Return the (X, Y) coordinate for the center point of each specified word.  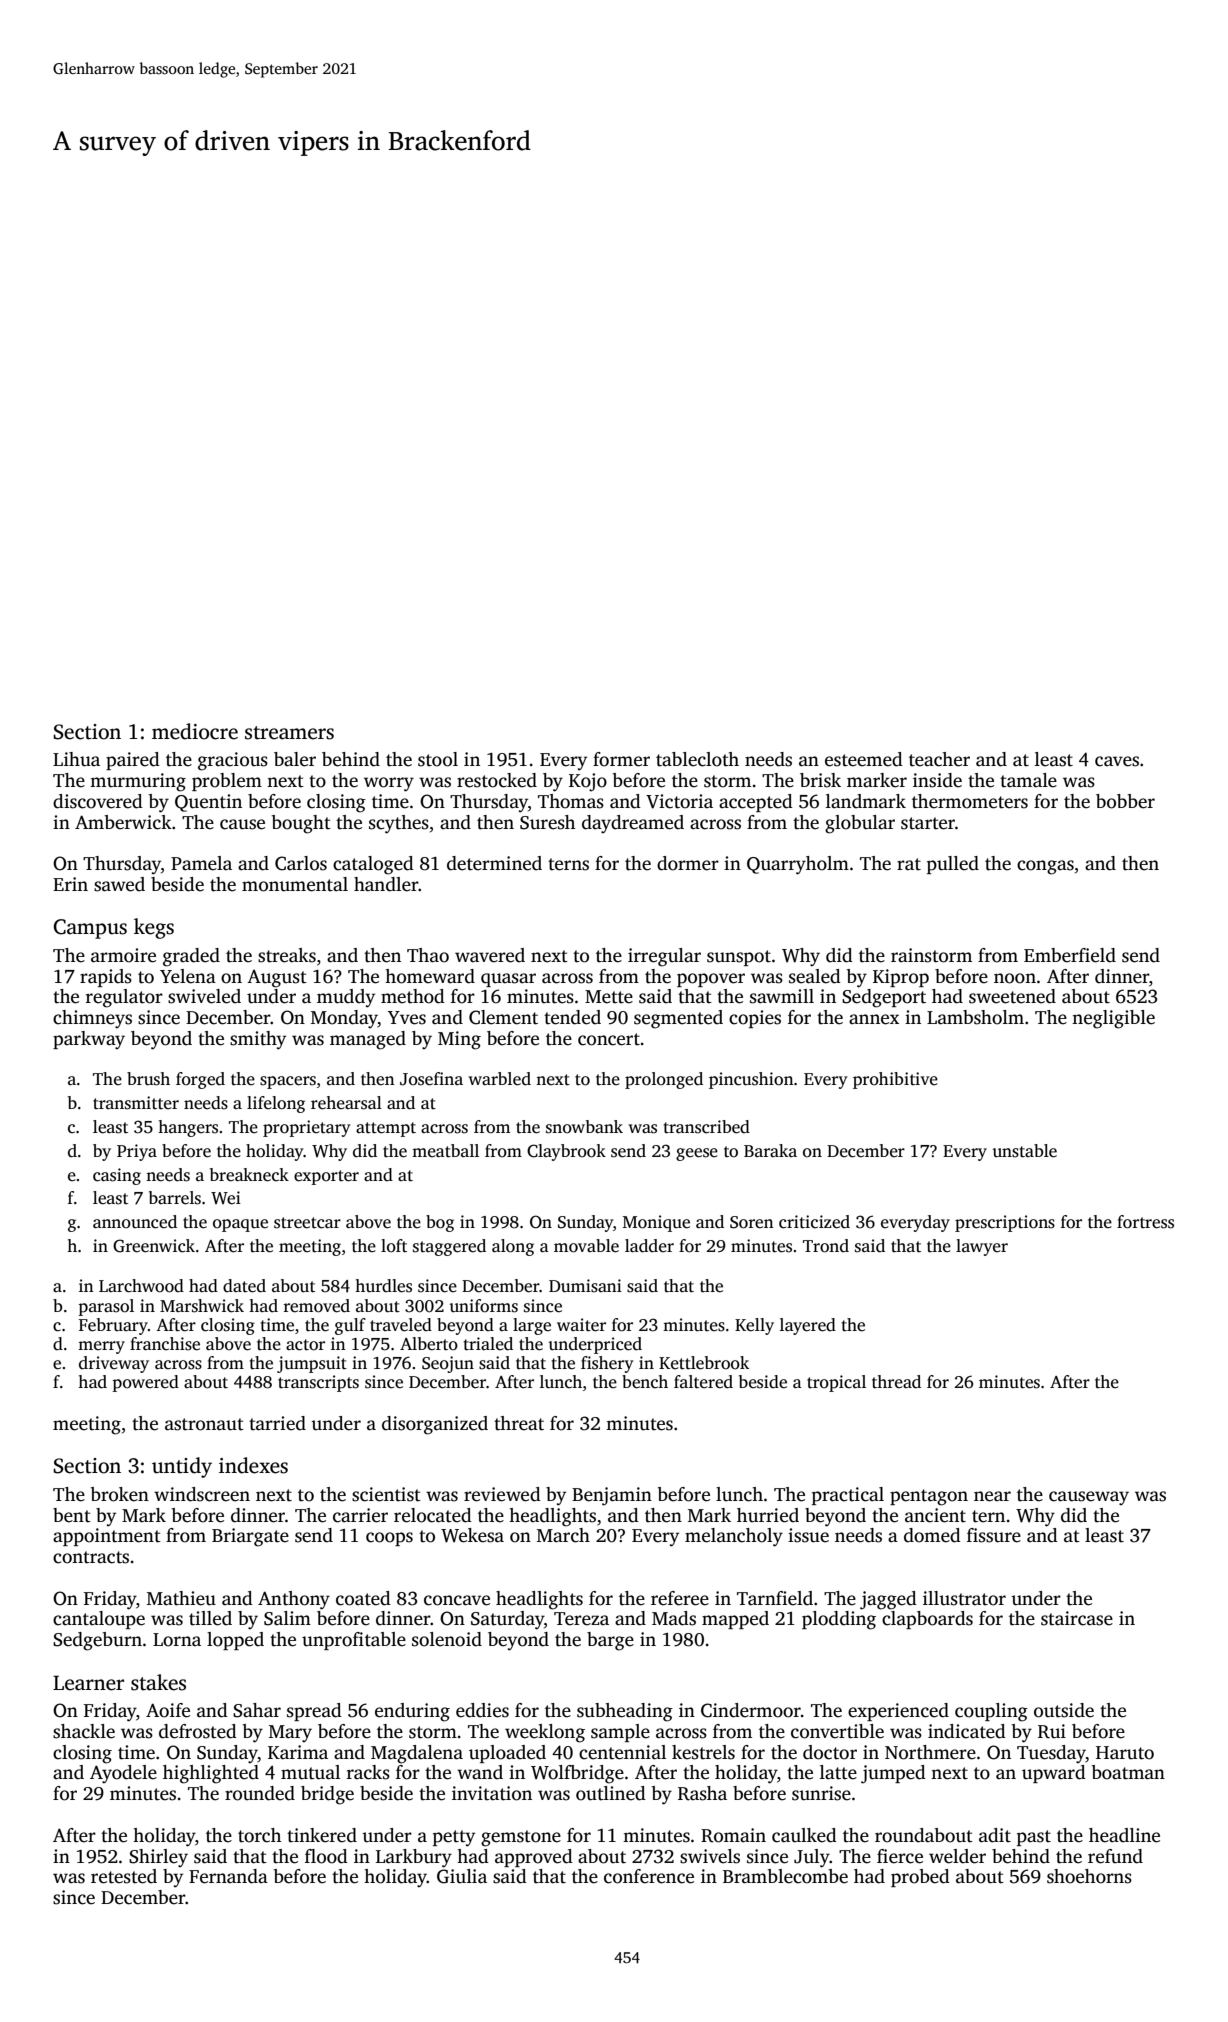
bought (301, 824)
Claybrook (566, 1152)
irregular (664, 957)
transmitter (136, 1103)
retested (124, 1876)
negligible (1113, 1019)
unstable (1025, 1151)
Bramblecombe (785, 1876)
